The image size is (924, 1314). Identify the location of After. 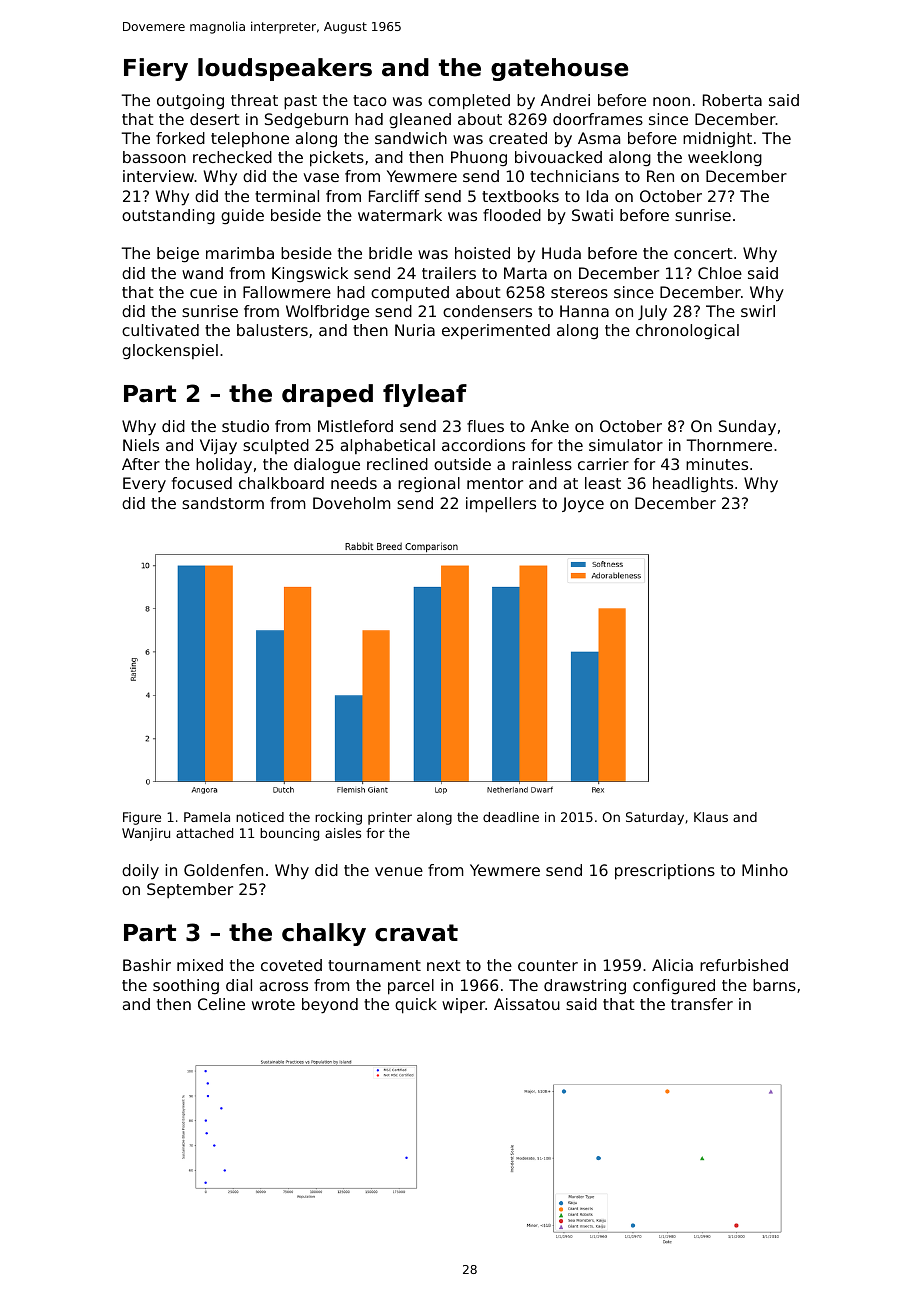
(141, 464).
